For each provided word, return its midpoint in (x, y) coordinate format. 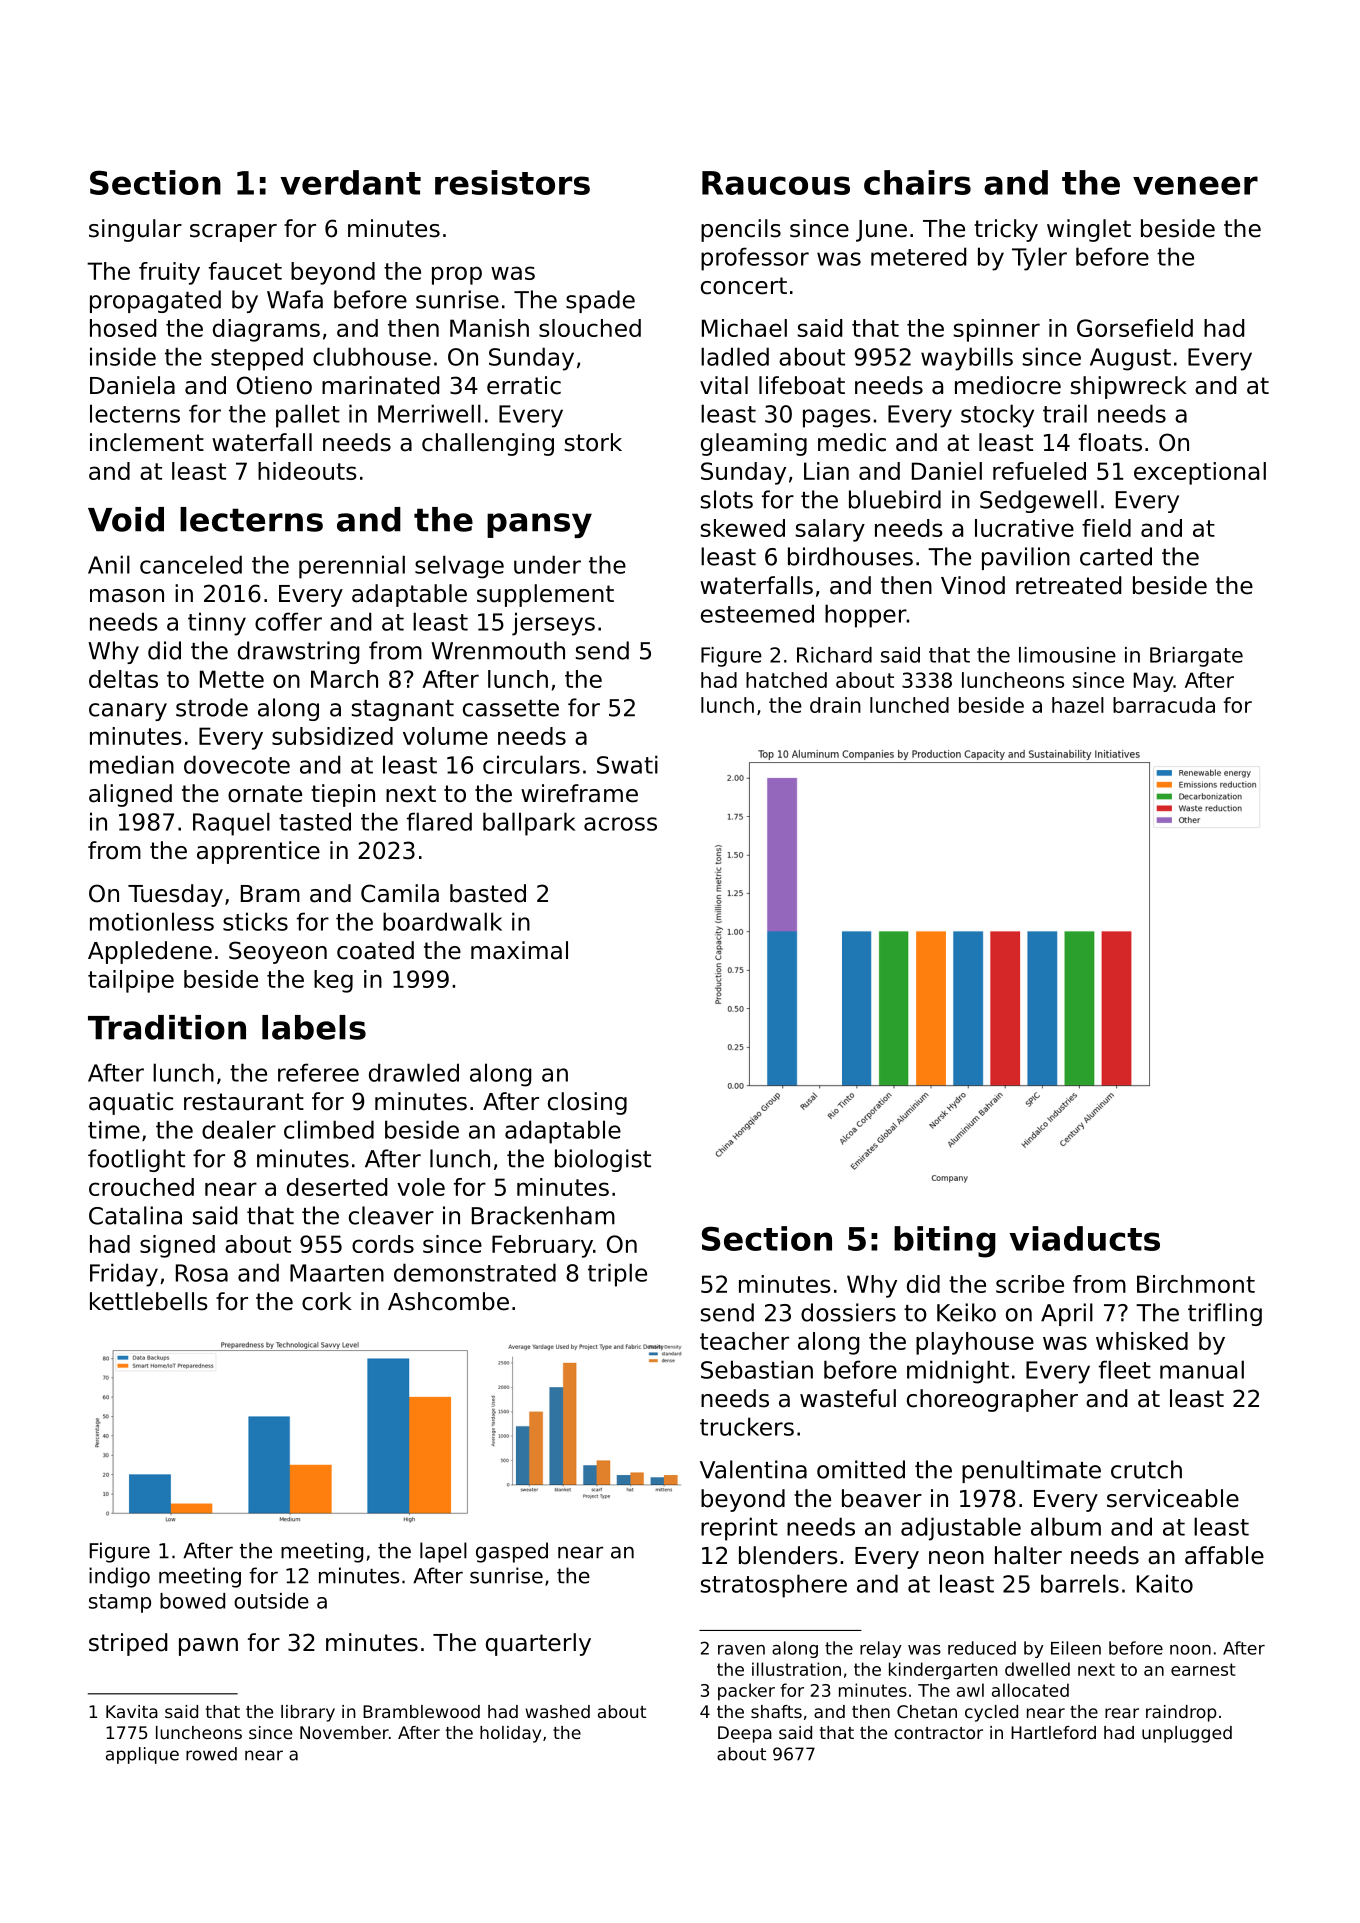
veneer (1195, 185)
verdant (350, 182)
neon (956, 1558)
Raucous (776, 183)
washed (557, 1711)
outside (271, 1601)
